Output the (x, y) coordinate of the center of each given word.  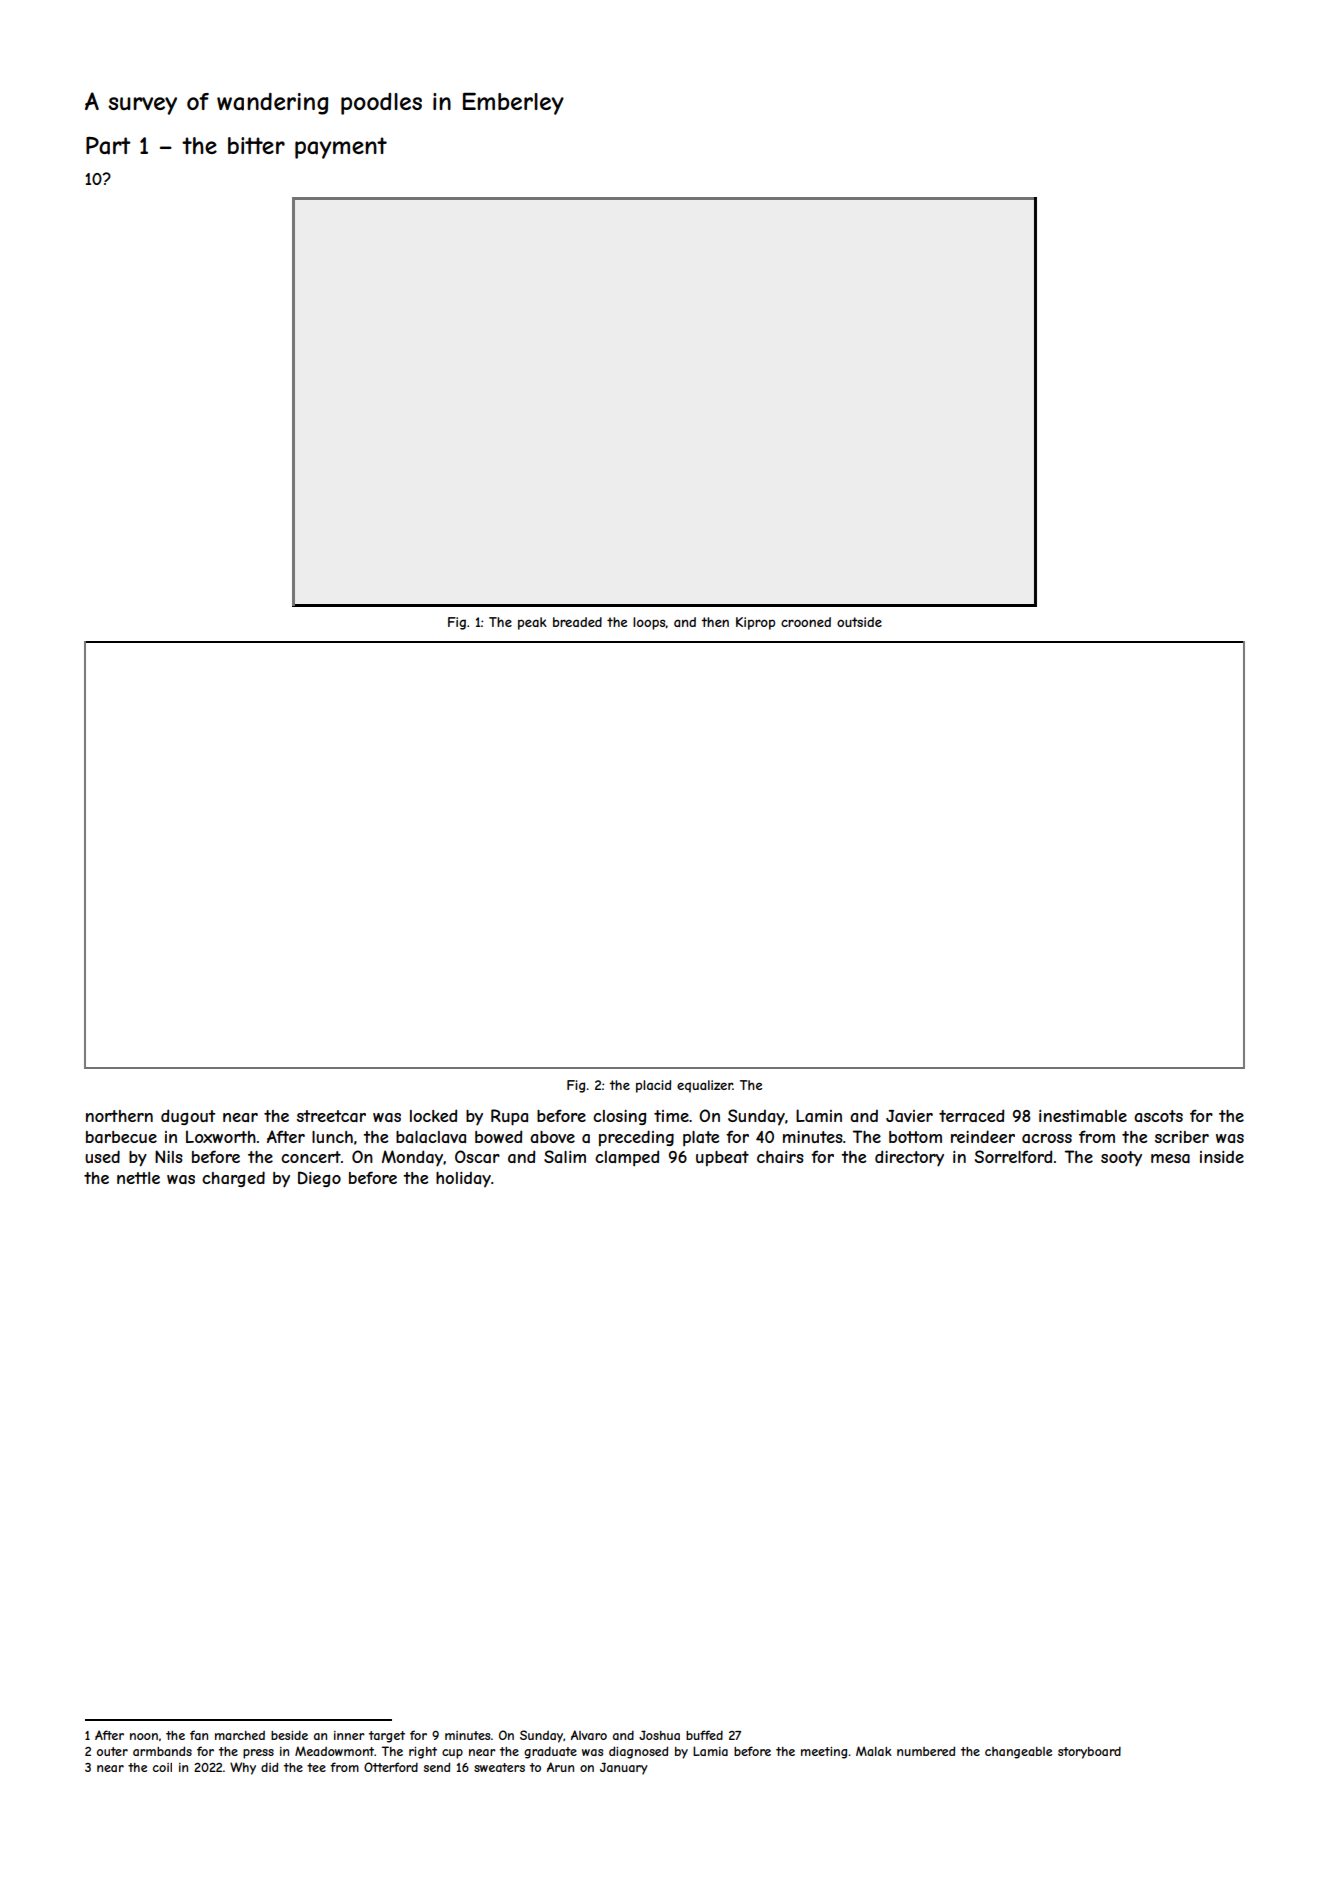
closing (619, 1117)
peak (532, 623)
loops (649, 623)
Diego (319, 1179)
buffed (704, 1735)
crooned (806, 622)
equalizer (705, 1086)
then (715, 622)
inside (1222, 1157)
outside (859, 622)
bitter (256, 145)
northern (119, 1116)
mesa (1170, 1158)
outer (112, 1751)
